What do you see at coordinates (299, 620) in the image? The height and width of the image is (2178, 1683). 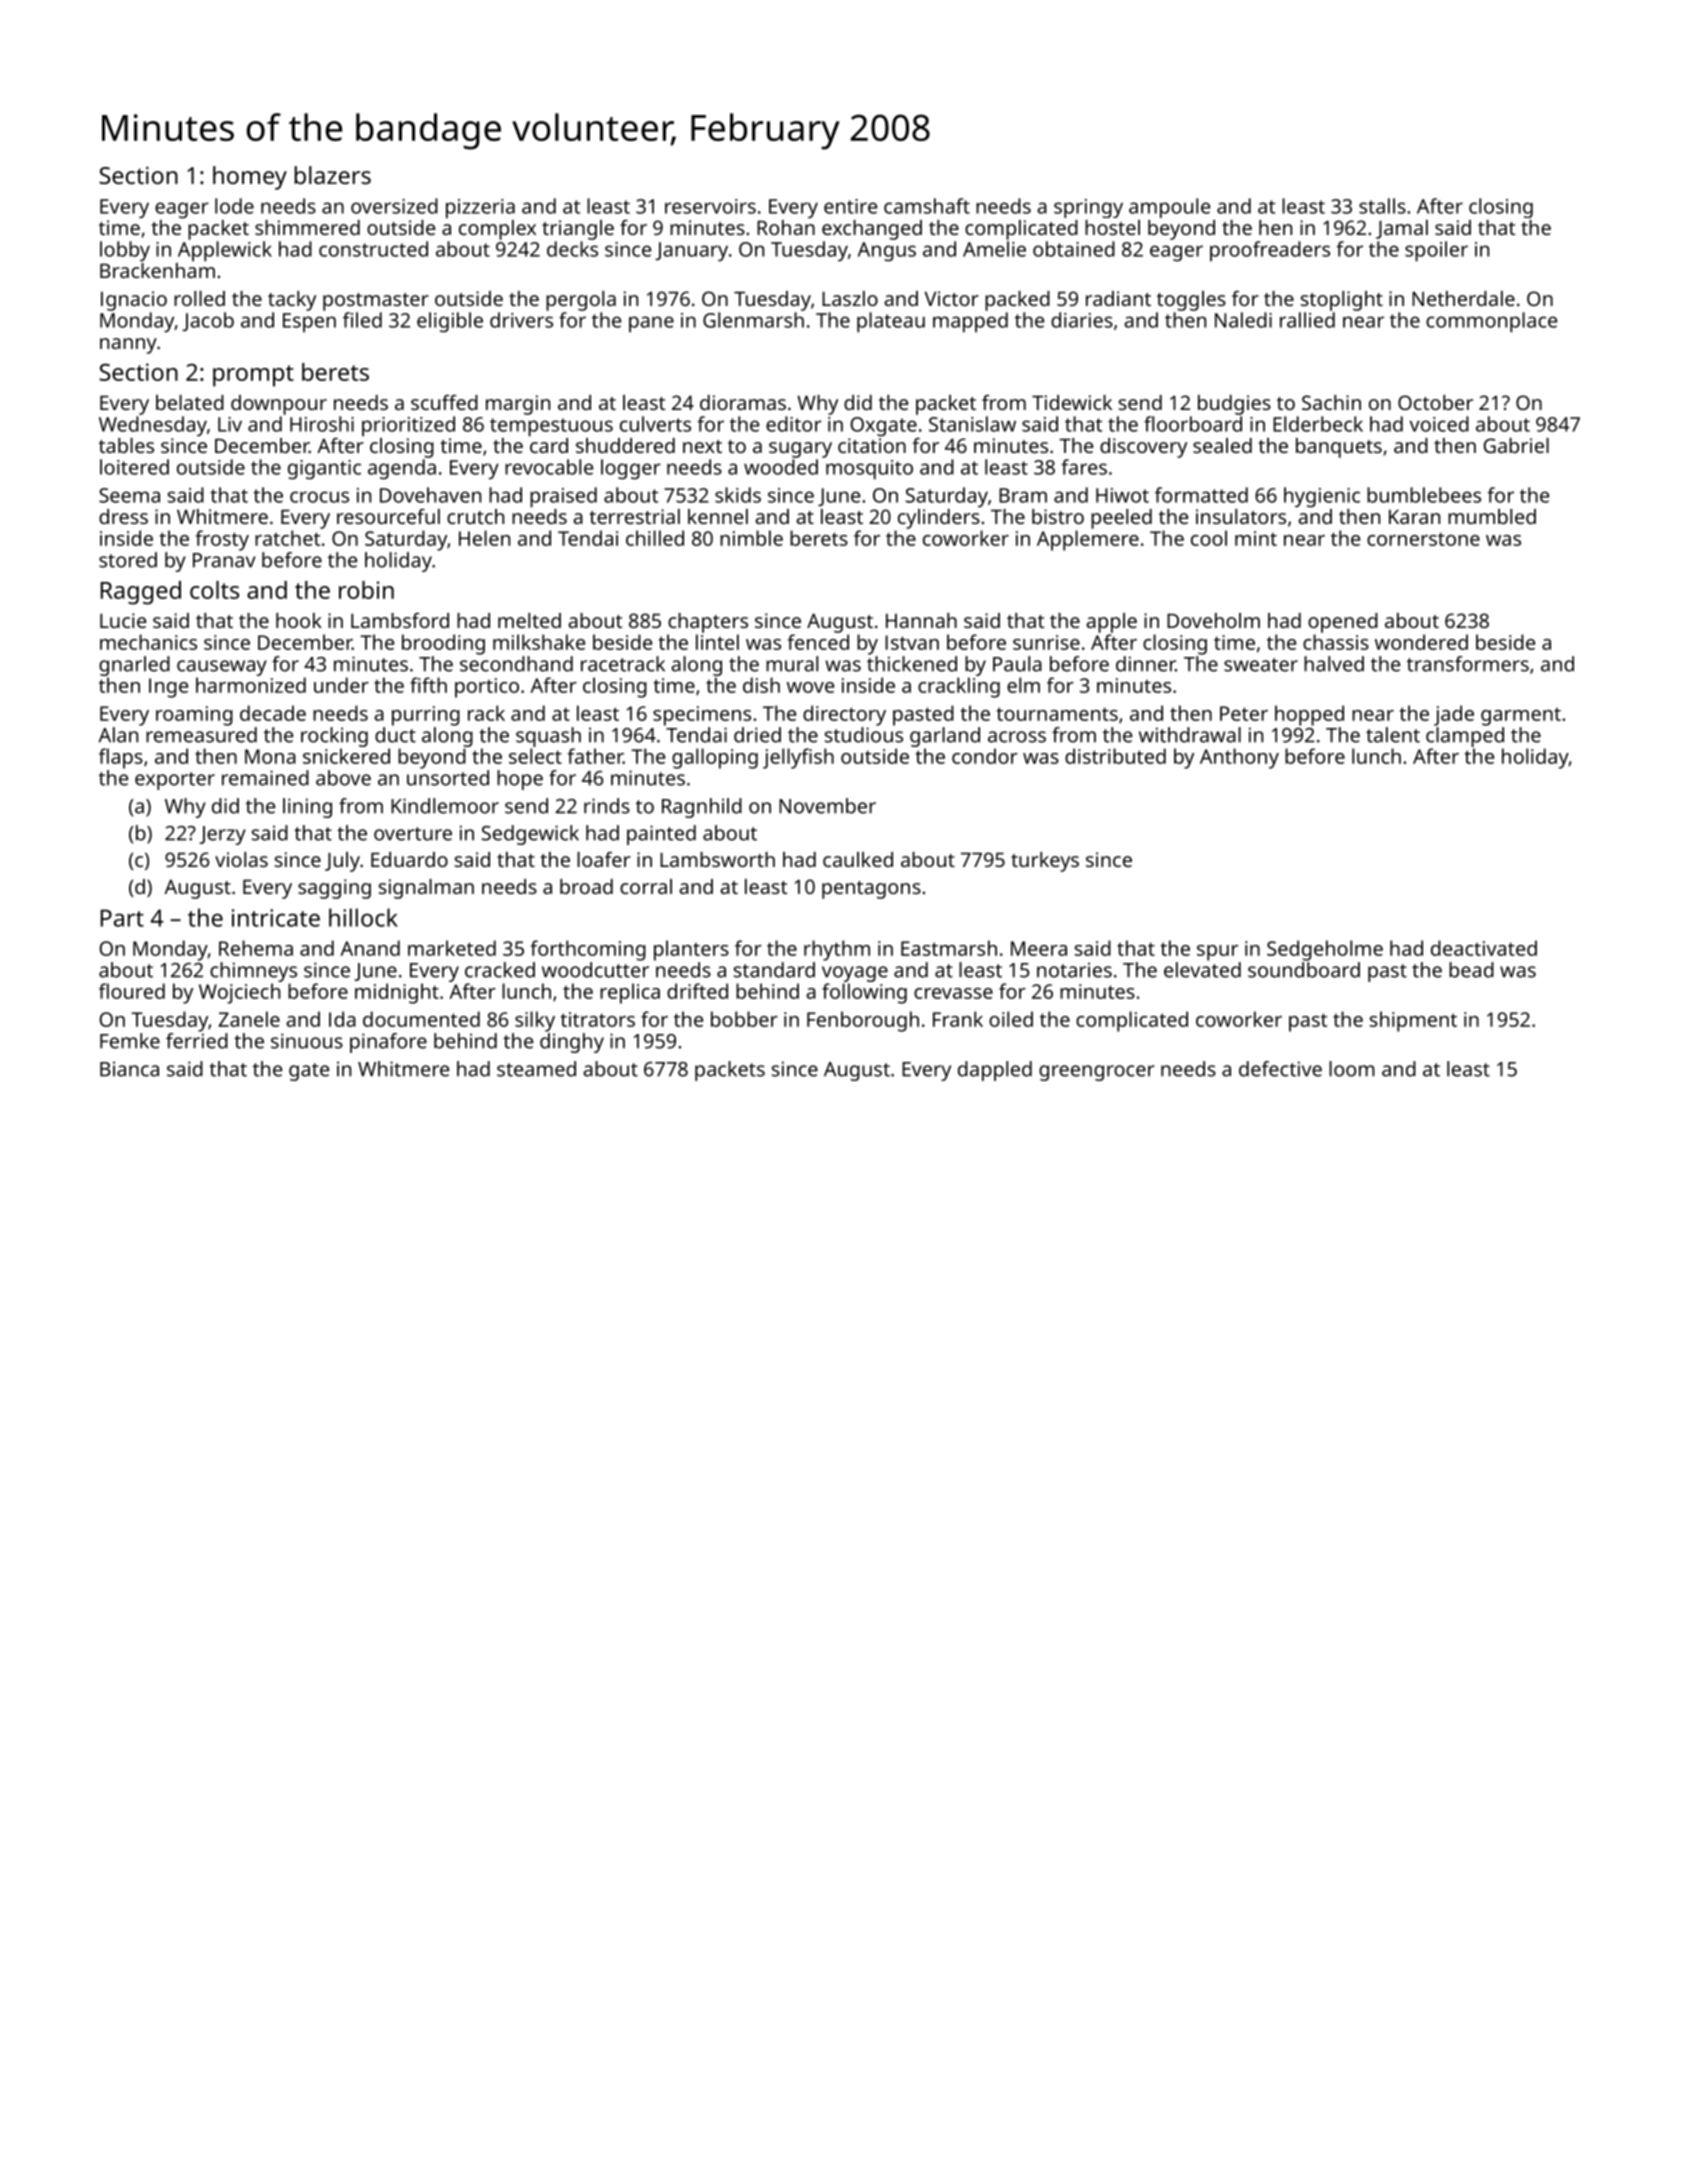 I see `hook` at bounding box center [299, 620].
